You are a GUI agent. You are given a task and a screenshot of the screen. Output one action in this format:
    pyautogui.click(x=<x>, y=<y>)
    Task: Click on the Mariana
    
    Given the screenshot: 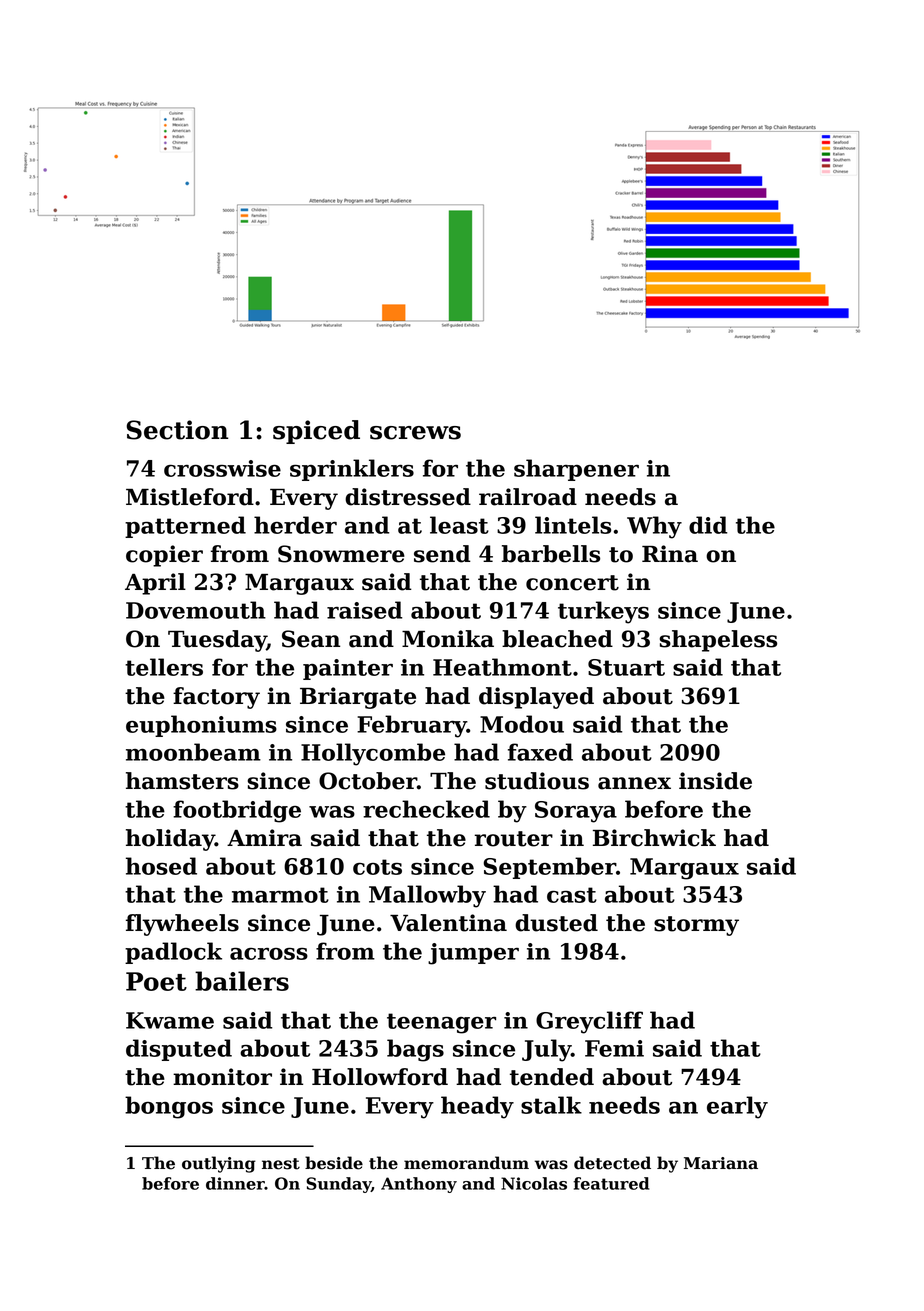 What is the action you would take?
    pyautogui.click(x=721, y=1163)
